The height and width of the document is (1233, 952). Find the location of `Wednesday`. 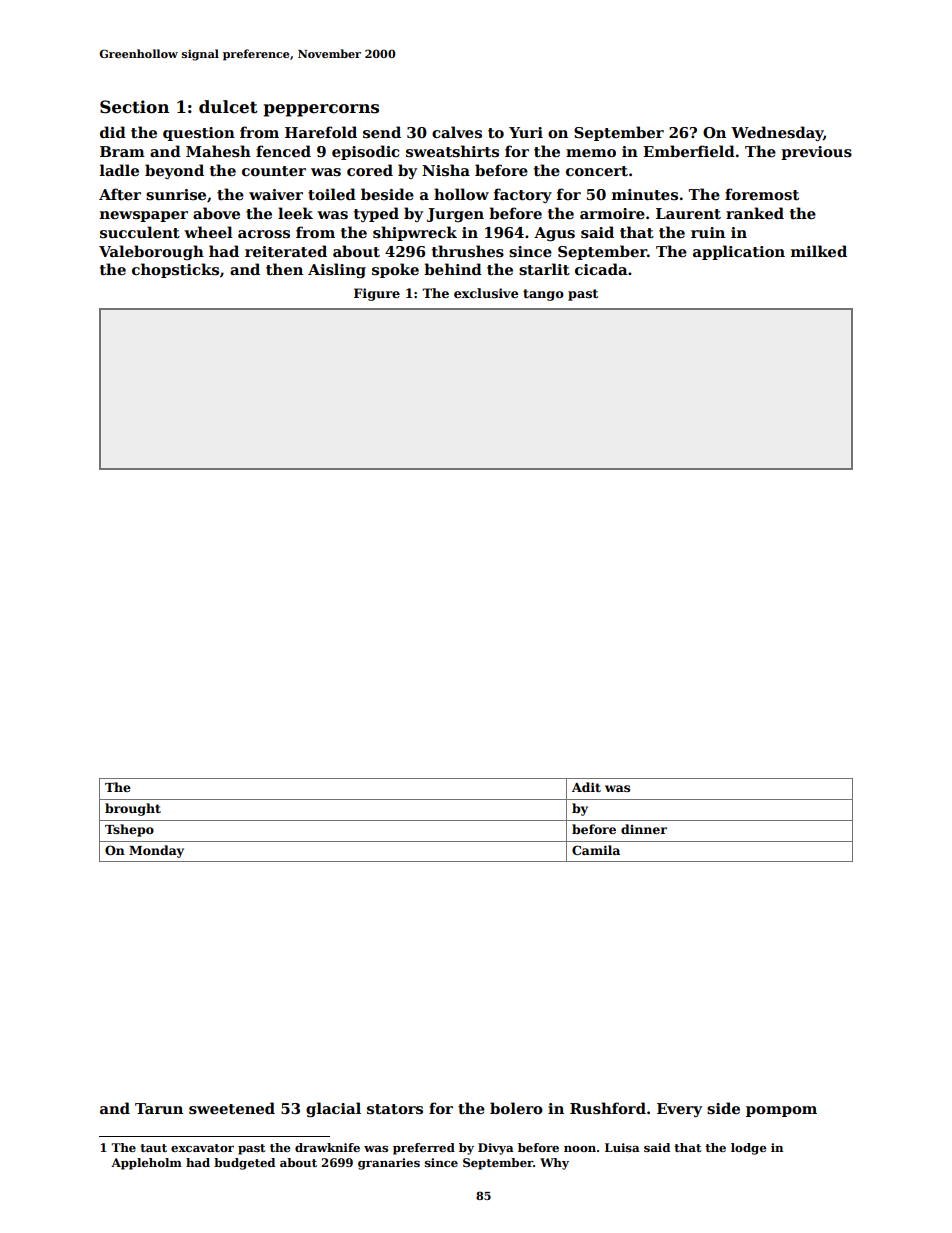

Wednesday is located at coordinates (777, 133).
